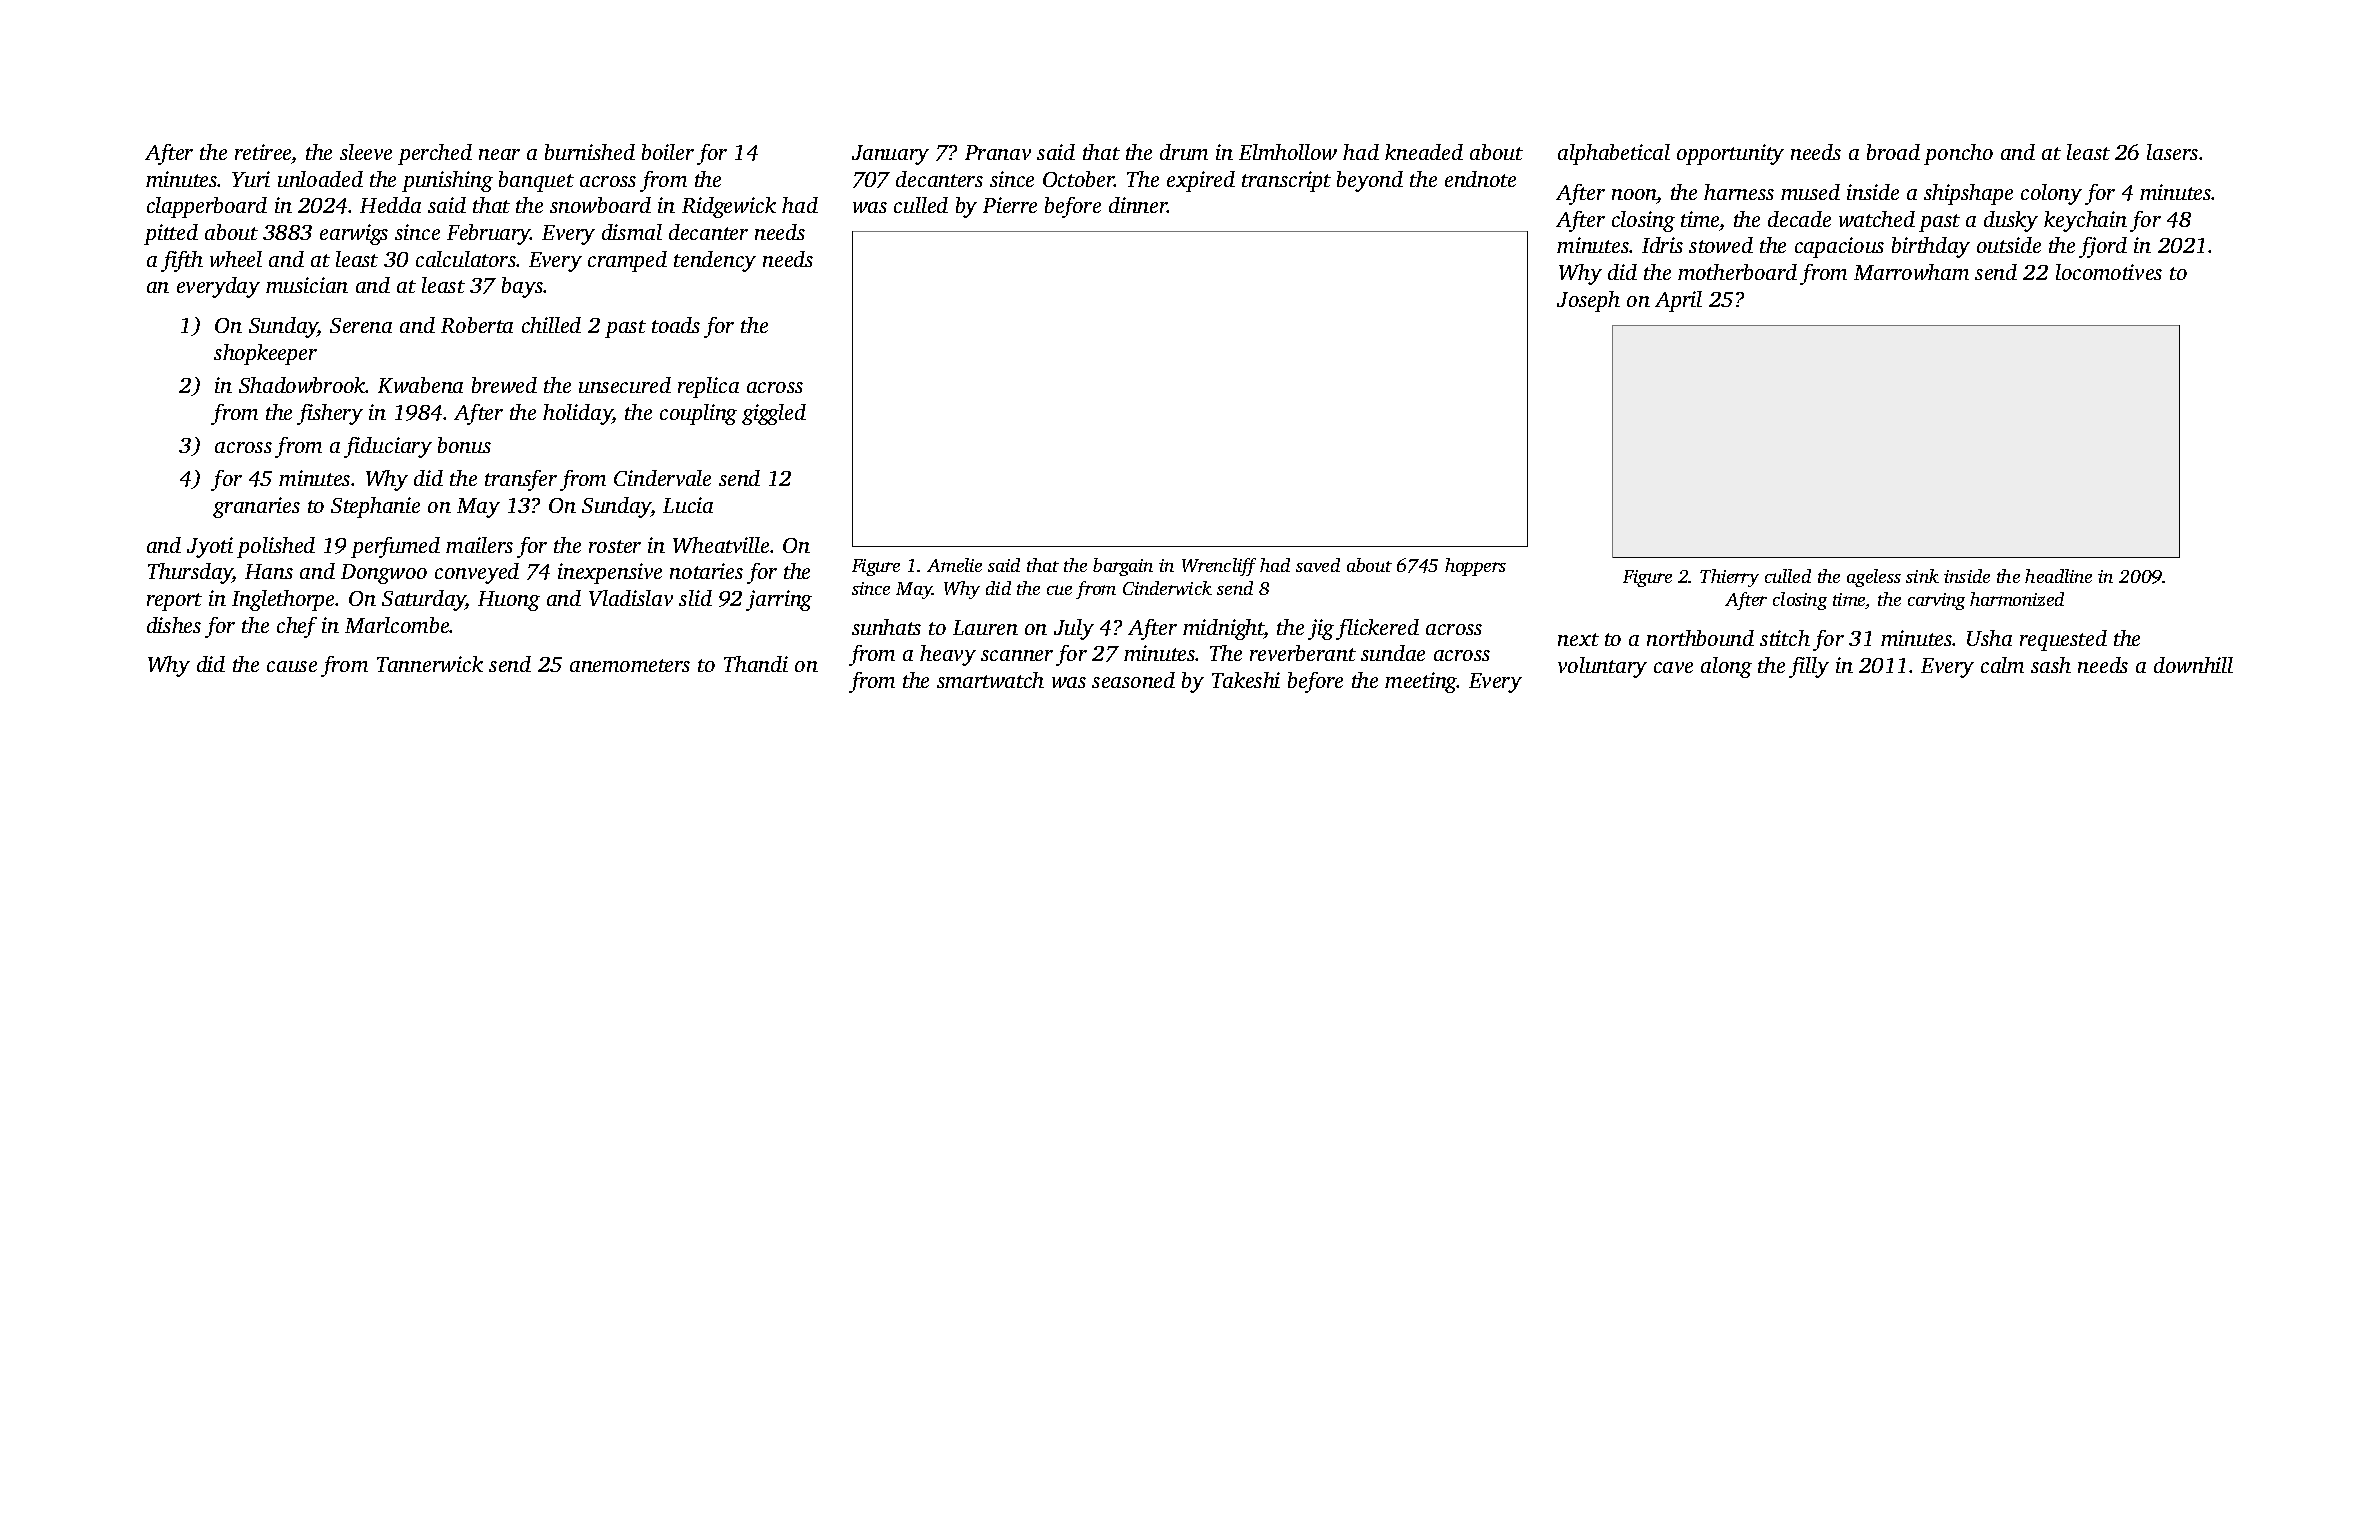  What do you see at coordinates (265, 354) in the screenshot?
I see `shopkeeper` at bounding box center [265, 354].
